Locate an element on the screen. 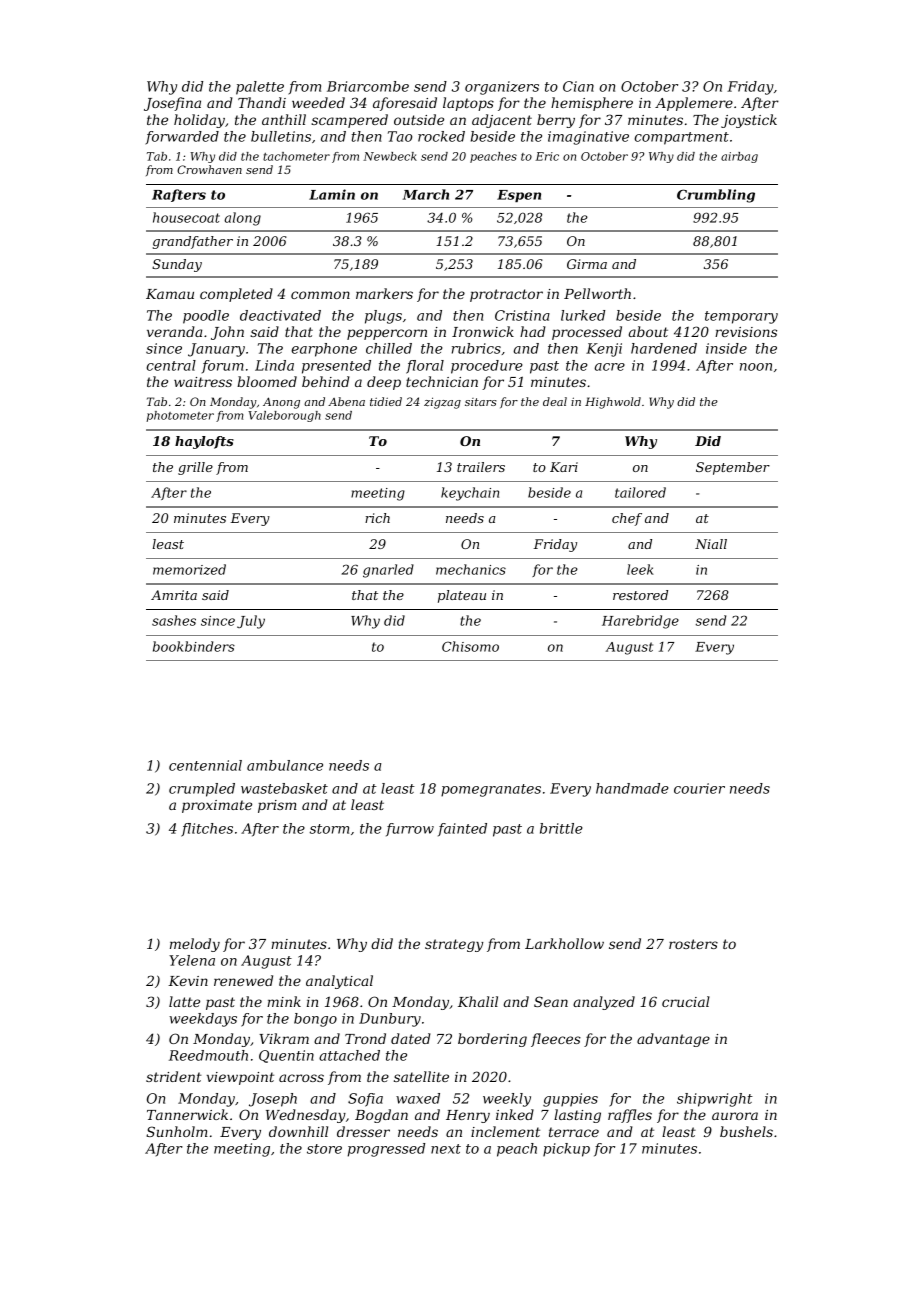 The height and width of the screenshot is (1314, 924). Chisomo is located at coordinates (470, 646).
